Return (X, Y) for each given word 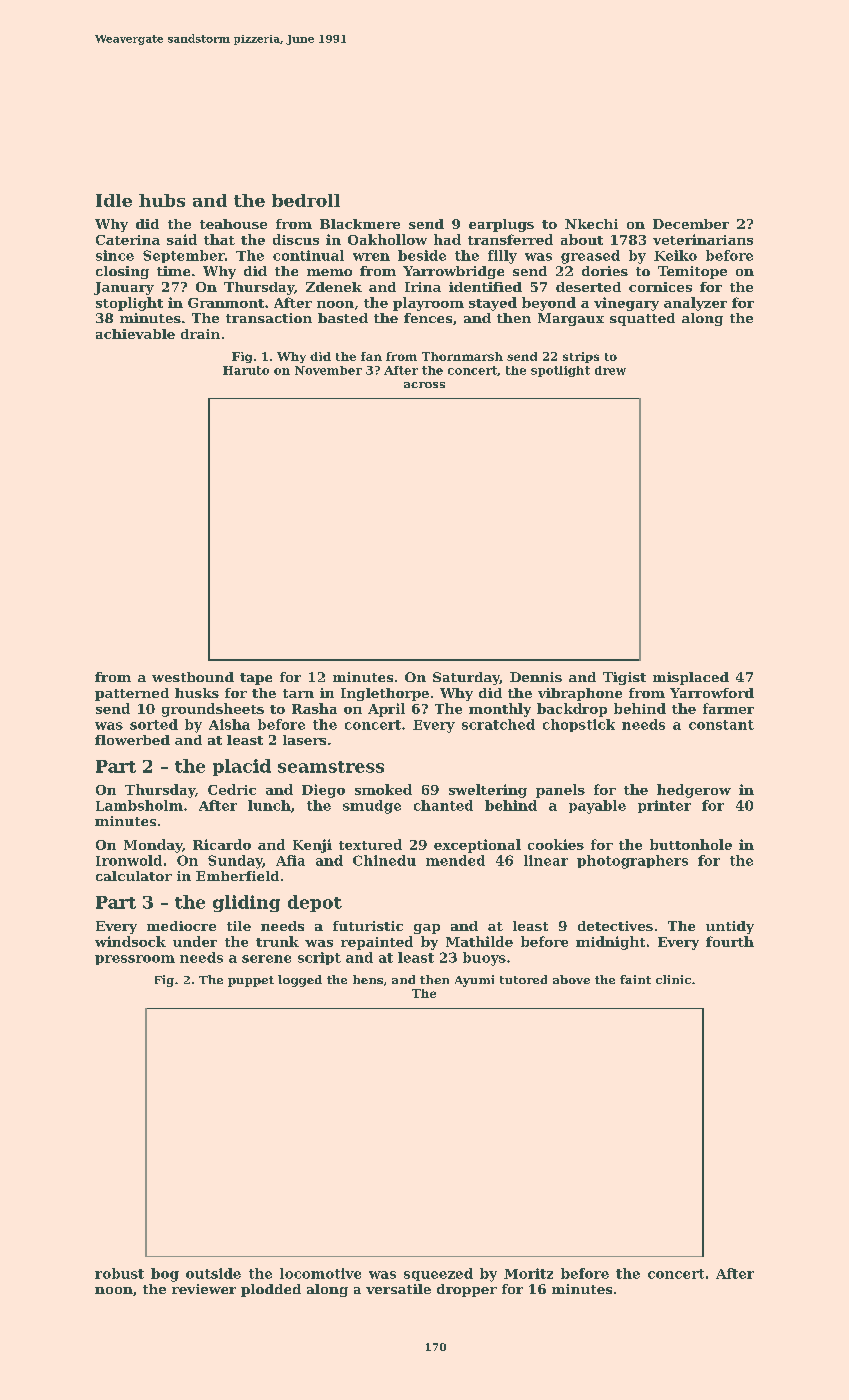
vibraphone (580, 694)
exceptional (477, 846)
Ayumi (474, 981)
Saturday (466, 678)
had (447, 239)
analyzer (695, 304)
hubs (162, 200)
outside (213, 1273)
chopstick (579, 725)
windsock (130, 941)
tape (256, 679)
